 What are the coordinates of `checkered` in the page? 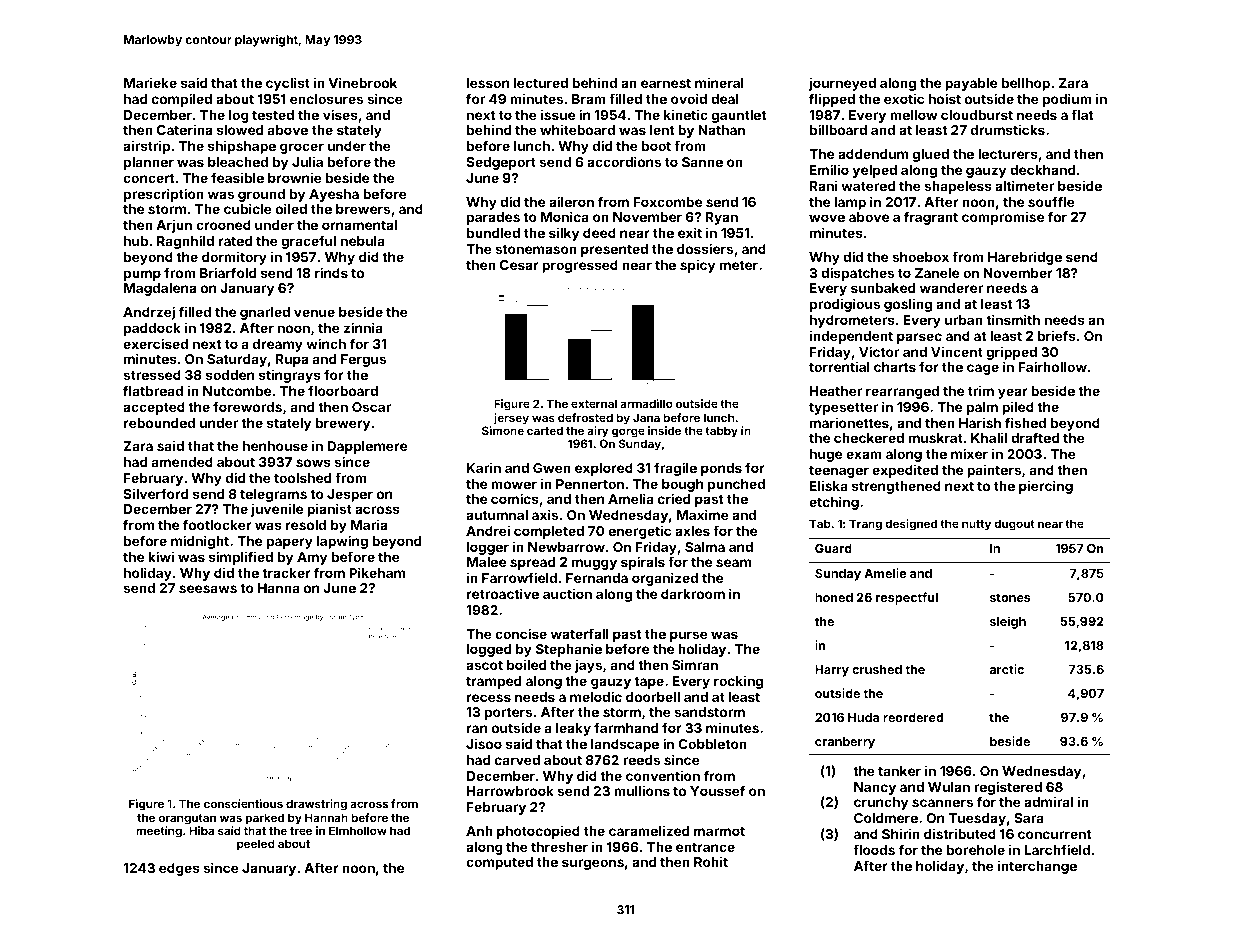 It's located at (869, 438).
